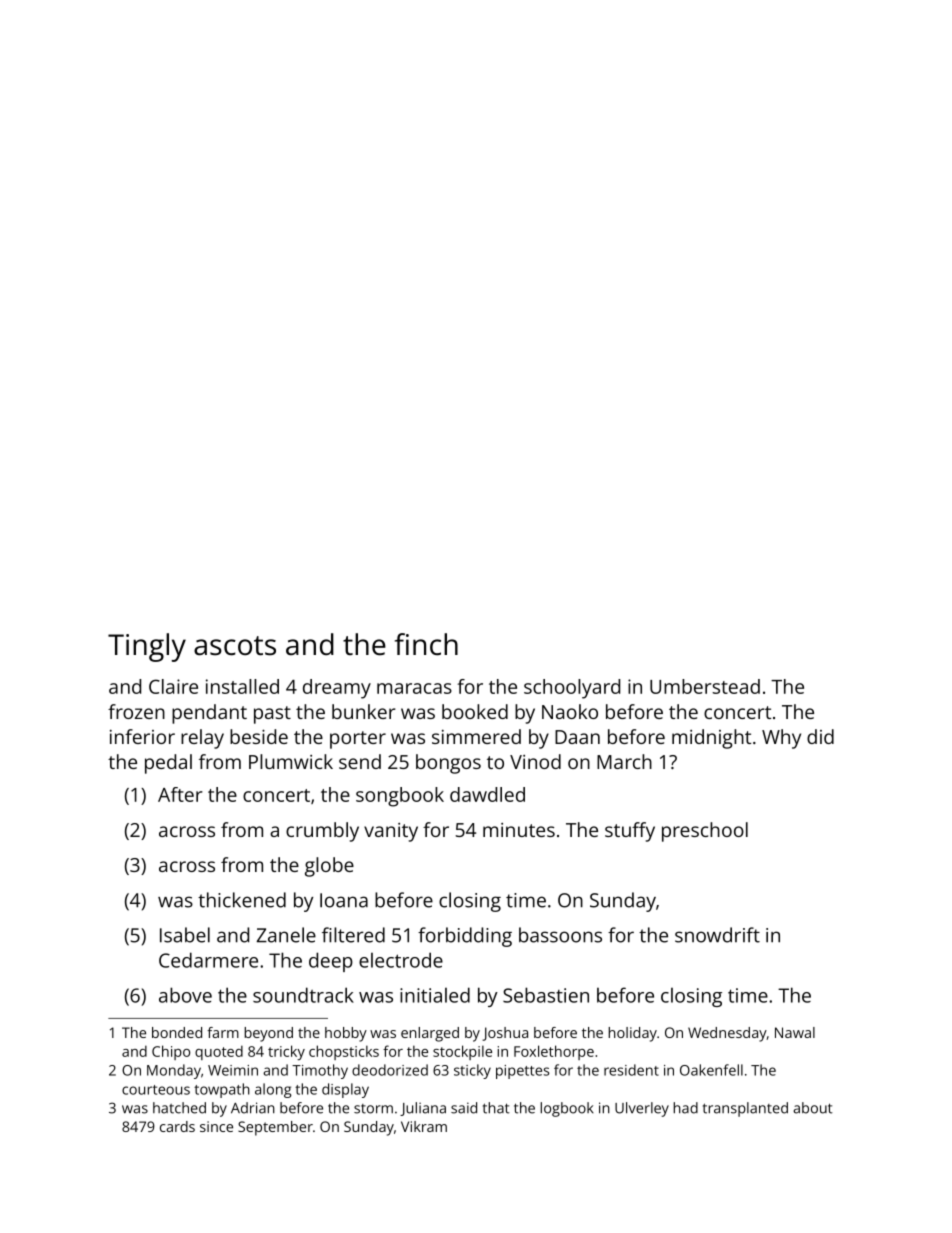  I want to click on Umberstead, so click(705, 686).
